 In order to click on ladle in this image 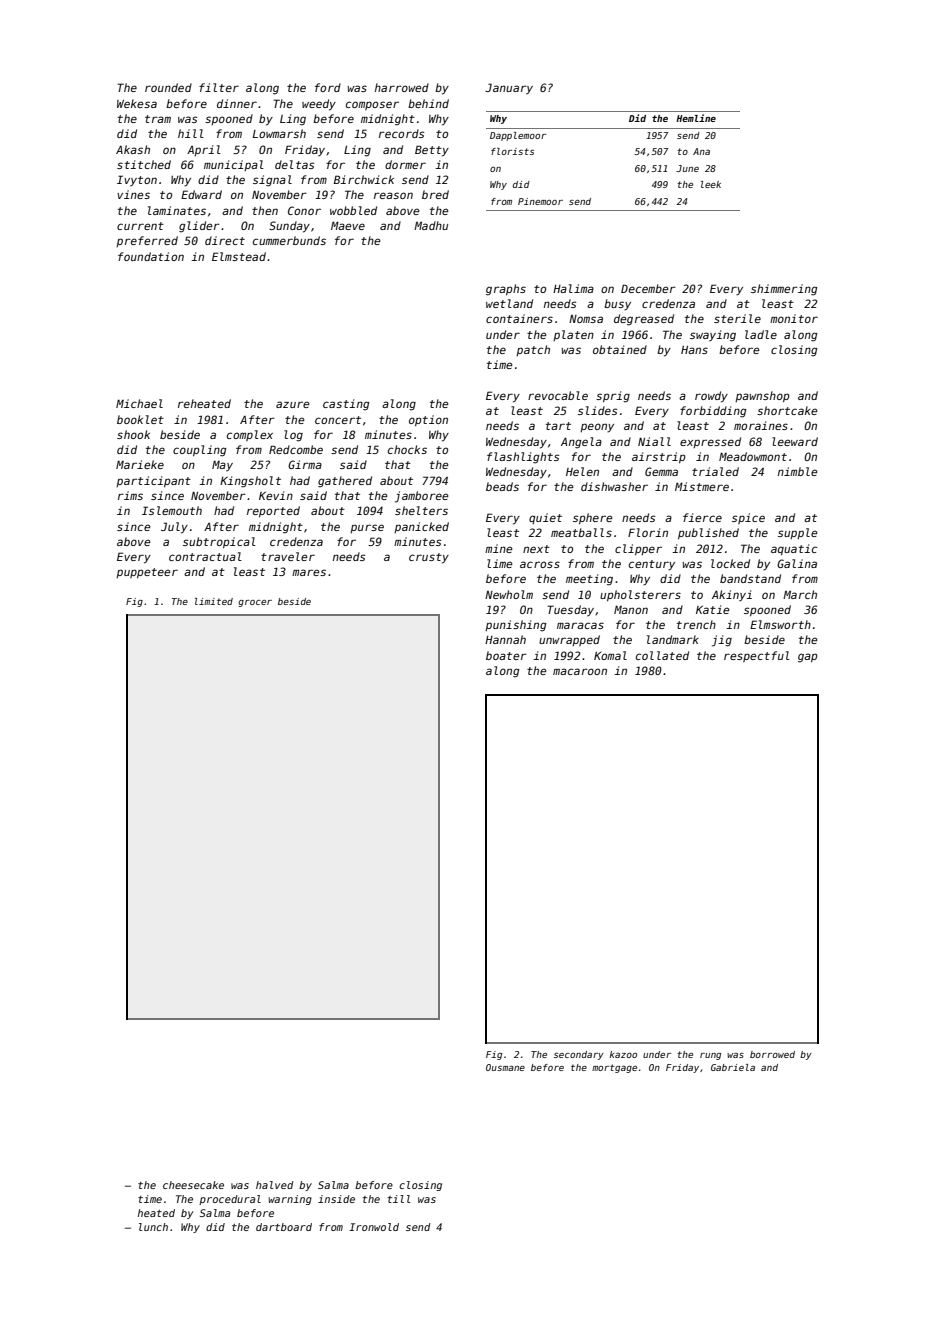, I will do `click(761, 334)`.
